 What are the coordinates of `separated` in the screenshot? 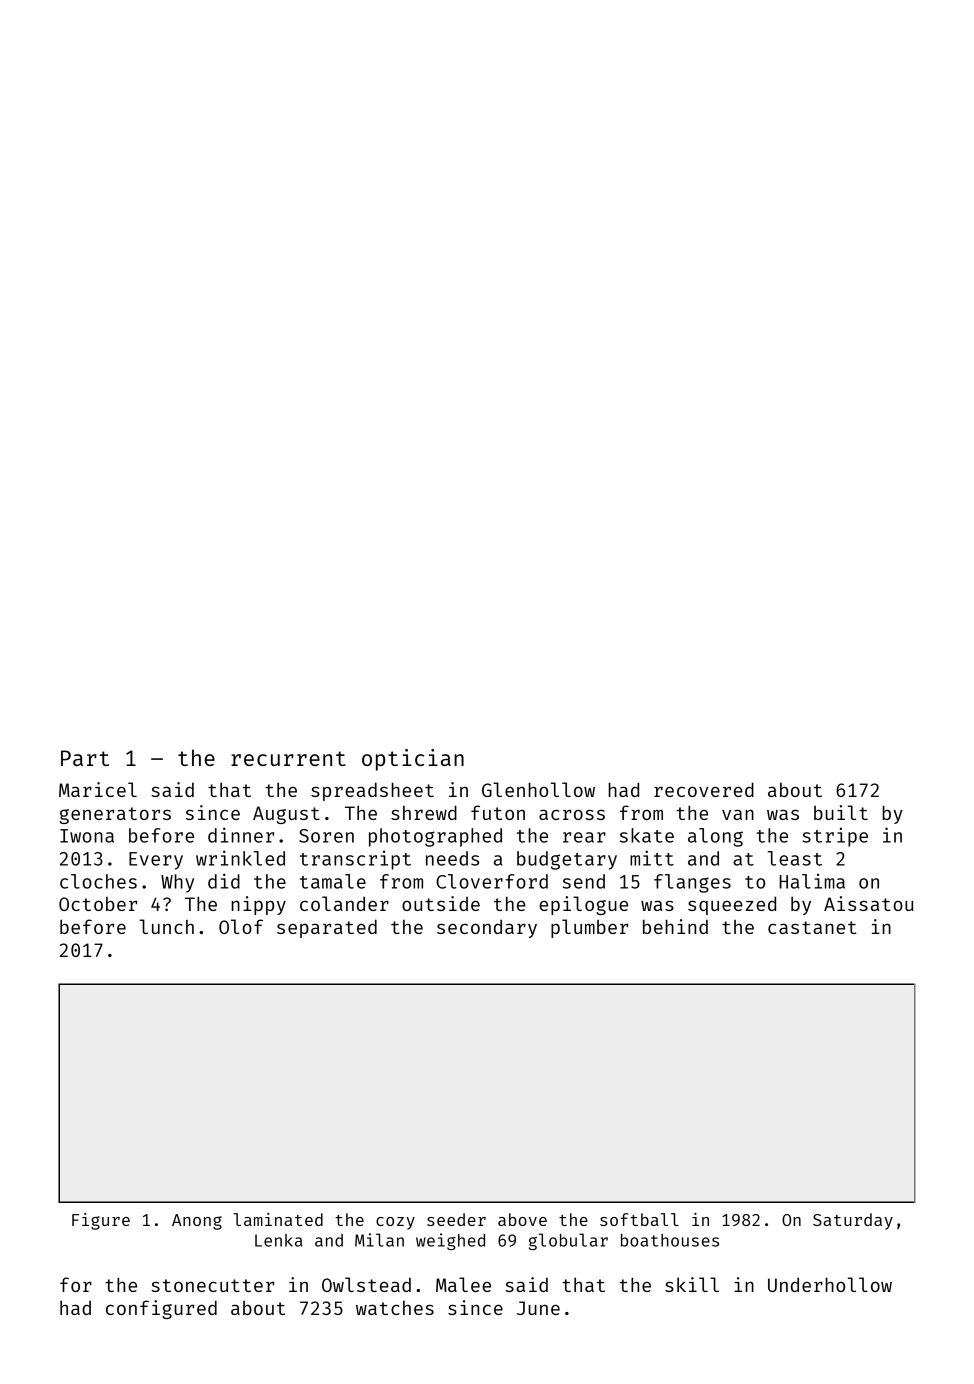 It's located at (327, 928).
